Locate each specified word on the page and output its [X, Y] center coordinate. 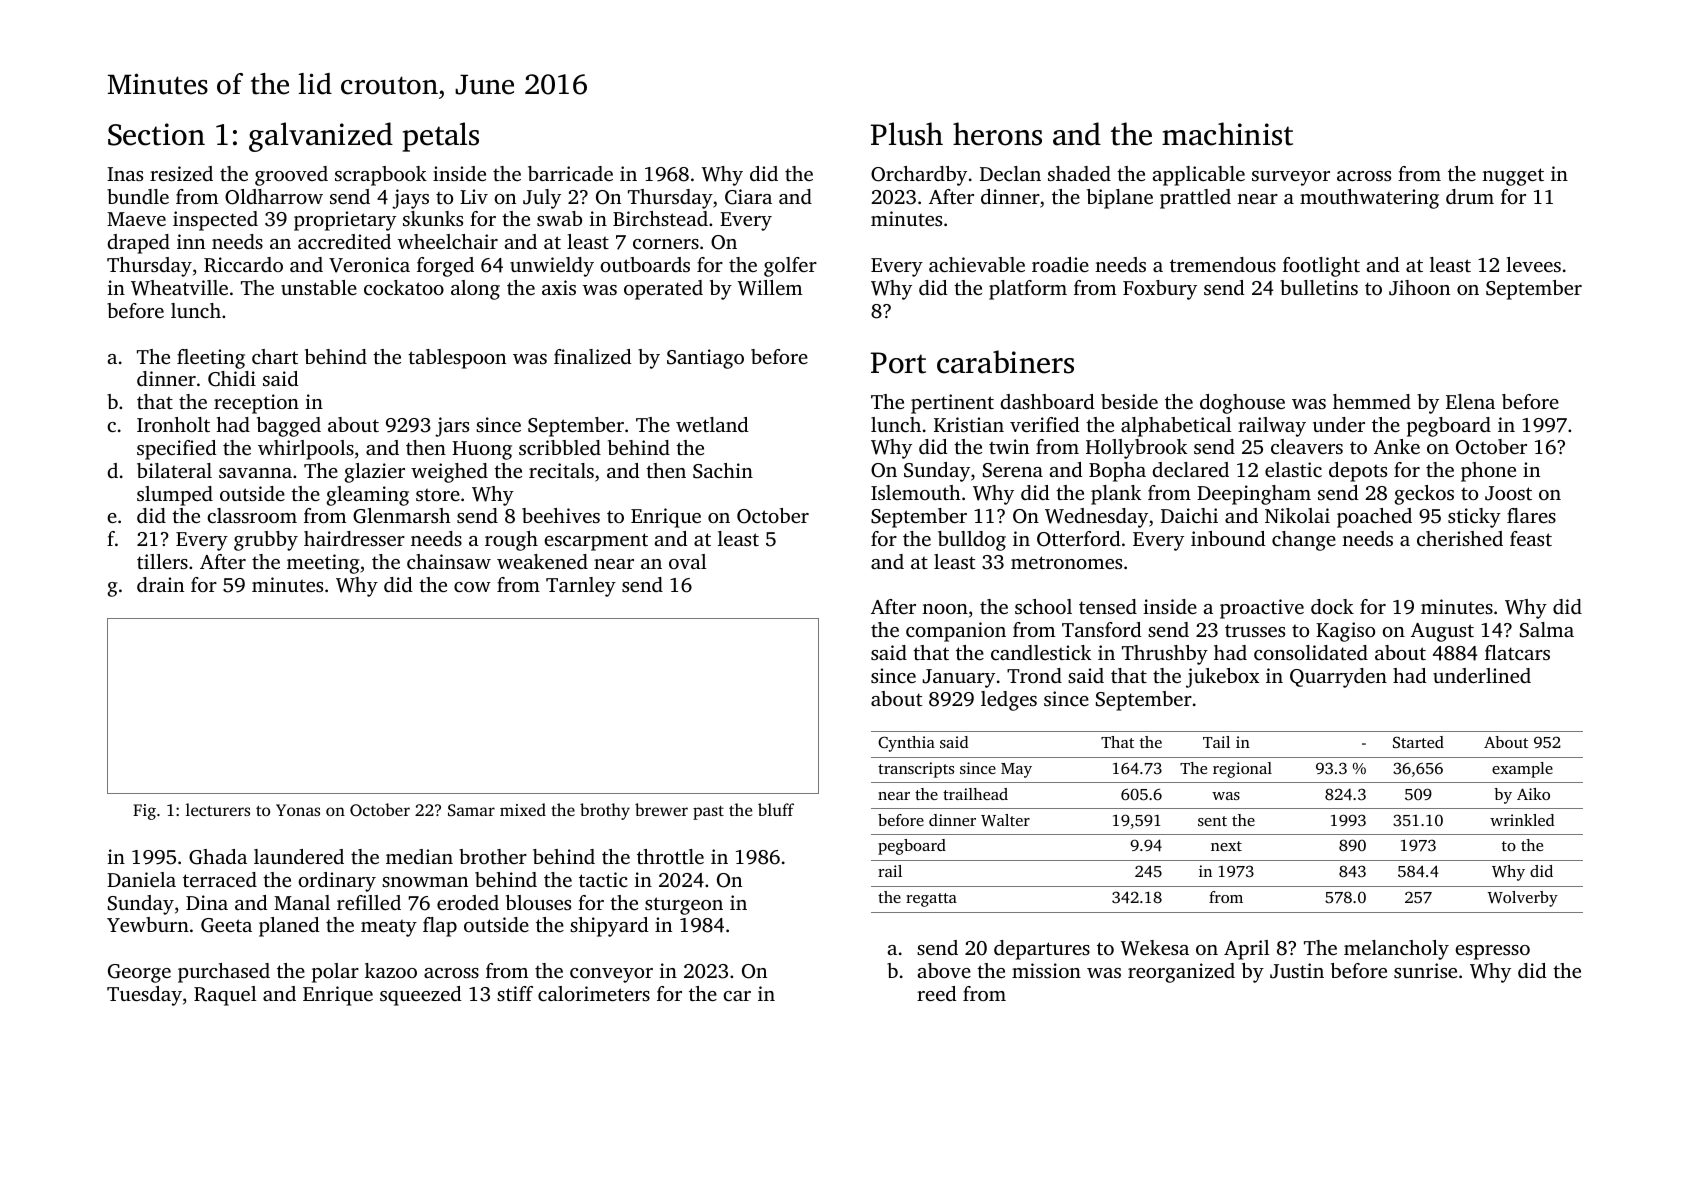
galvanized [321, 137]
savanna [255, 473]
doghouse [1242, 404]
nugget [1513, 177]
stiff [515, 993]
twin [1009, 446]
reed [937, 993]
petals [441, 137]
